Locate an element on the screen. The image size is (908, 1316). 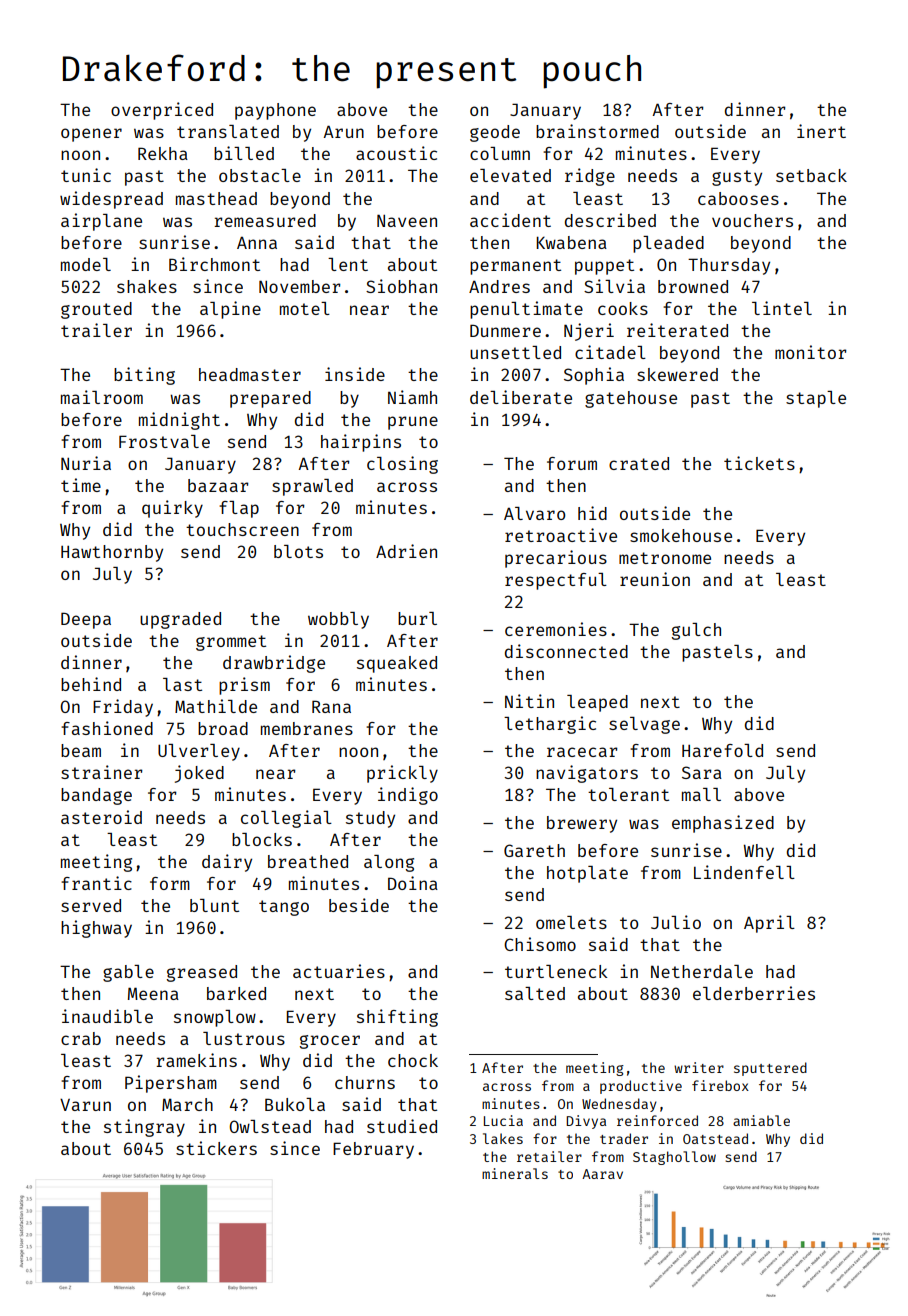
staple is located at coordinates (816, 399).
